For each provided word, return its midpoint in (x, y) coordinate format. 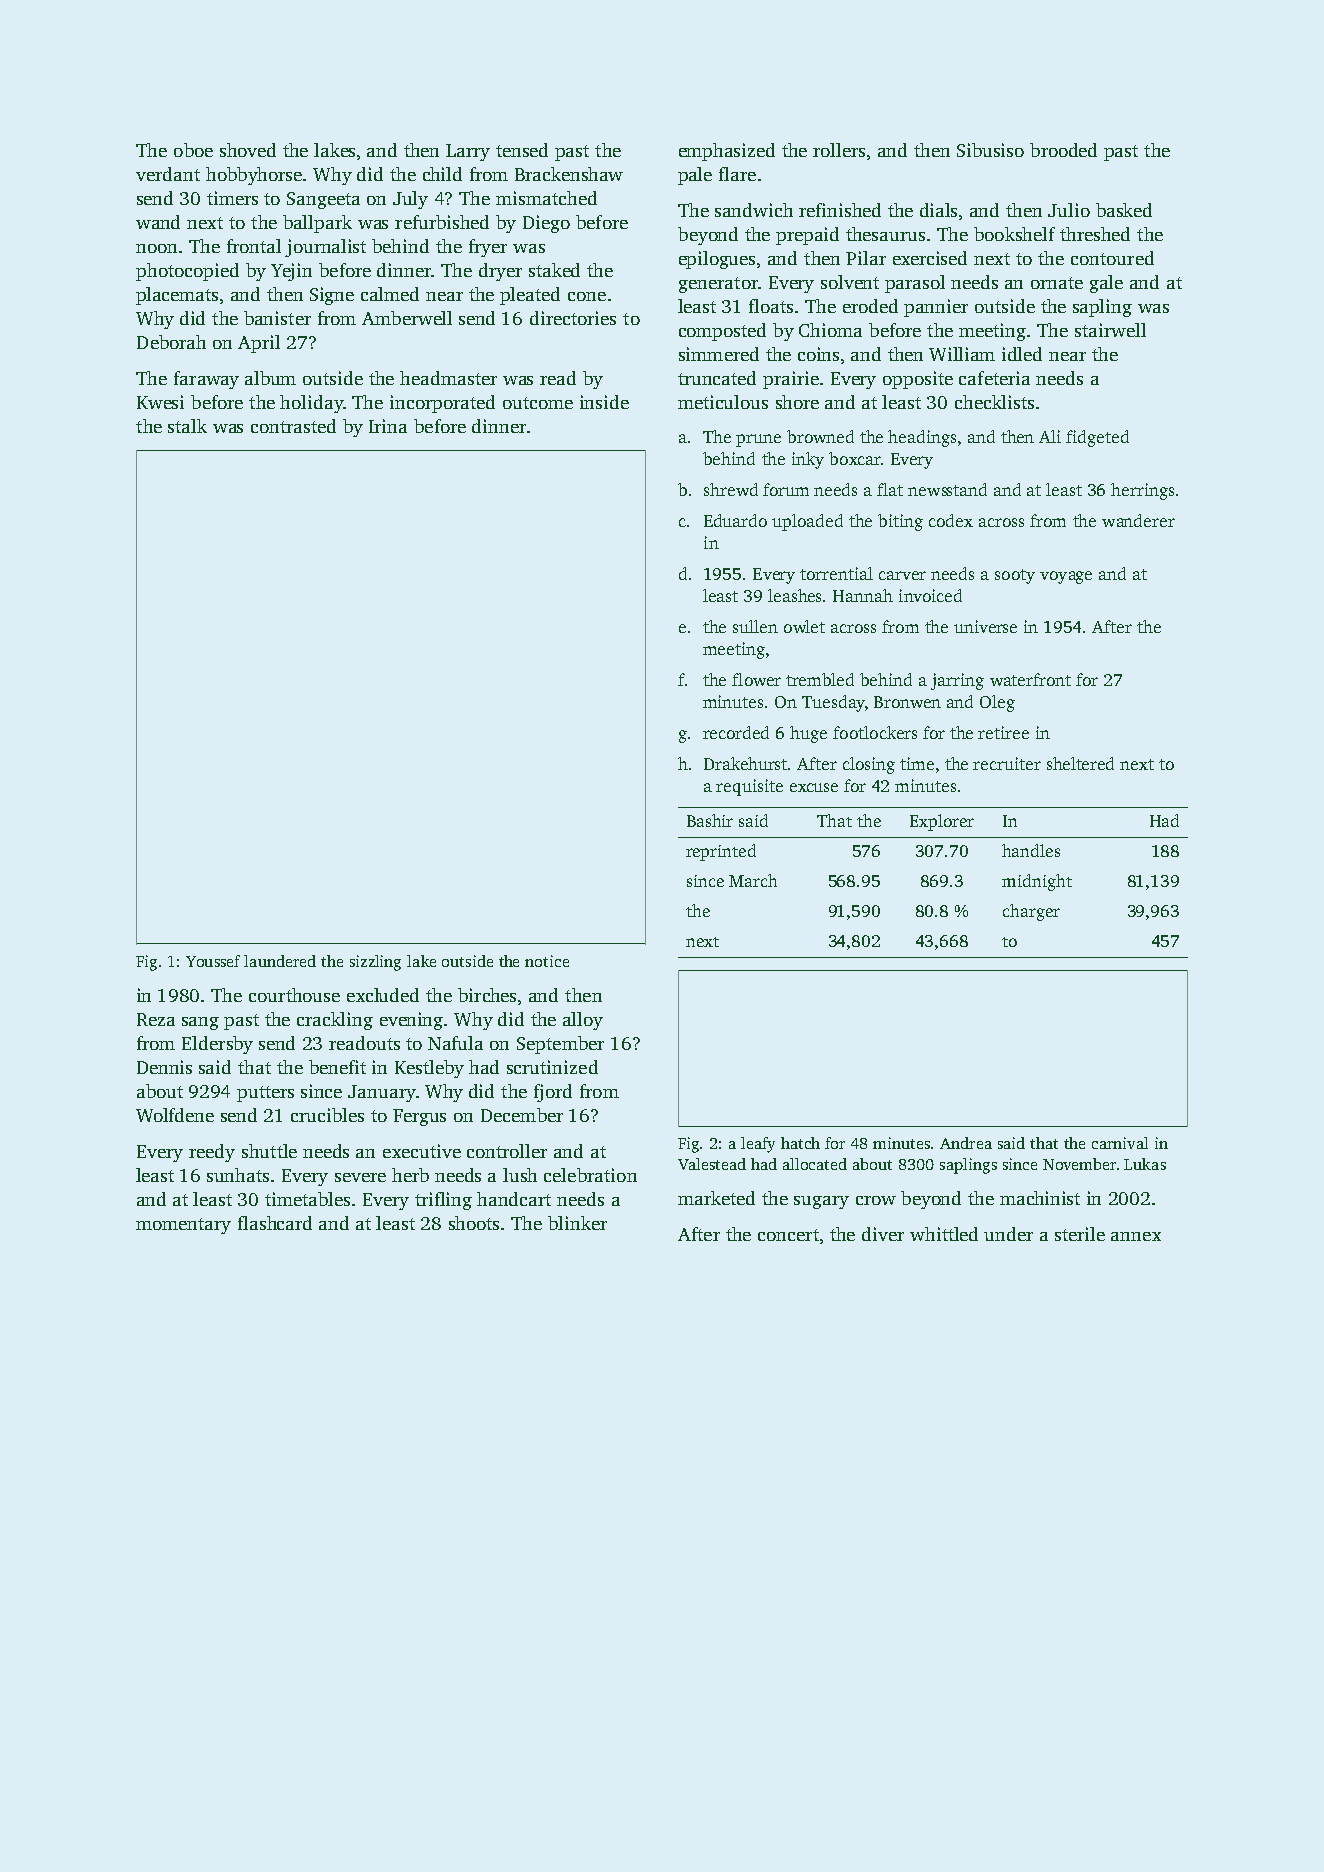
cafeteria (994, 378)
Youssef (213, 961)
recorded (736, 732)
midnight (1037, 882)
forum (786, 489)
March (753, 880)
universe (985, 626)
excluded (383, 995)
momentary (183, 1226)
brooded (1063, 150)
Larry (468, 152)
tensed (522, 150)
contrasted (293, 426)
